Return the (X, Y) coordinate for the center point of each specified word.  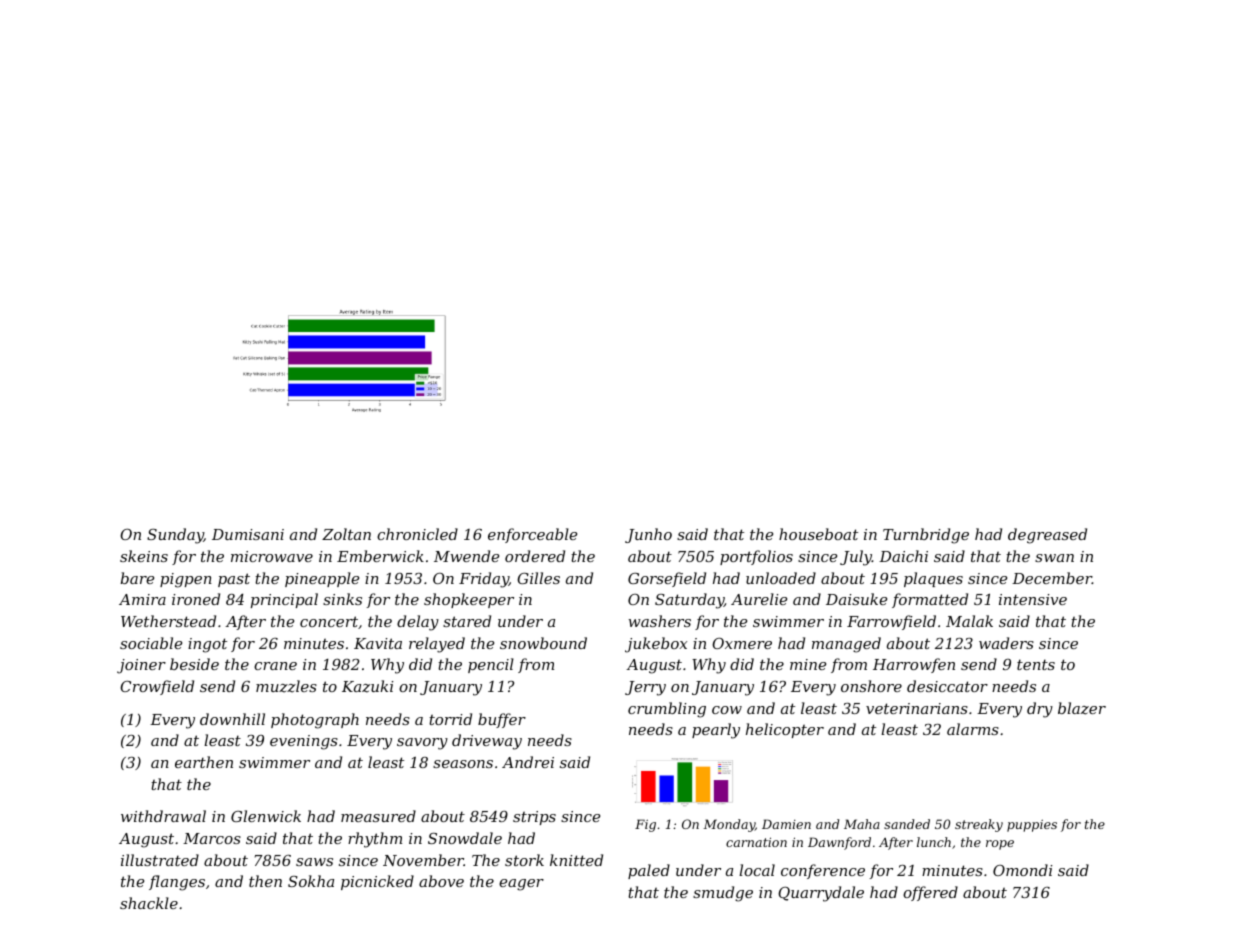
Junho (648, 535)
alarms (973, 729)
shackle (149, 903)
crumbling (667, 710)
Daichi (903, 556)
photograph (315, 721)
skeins (144, 556)
